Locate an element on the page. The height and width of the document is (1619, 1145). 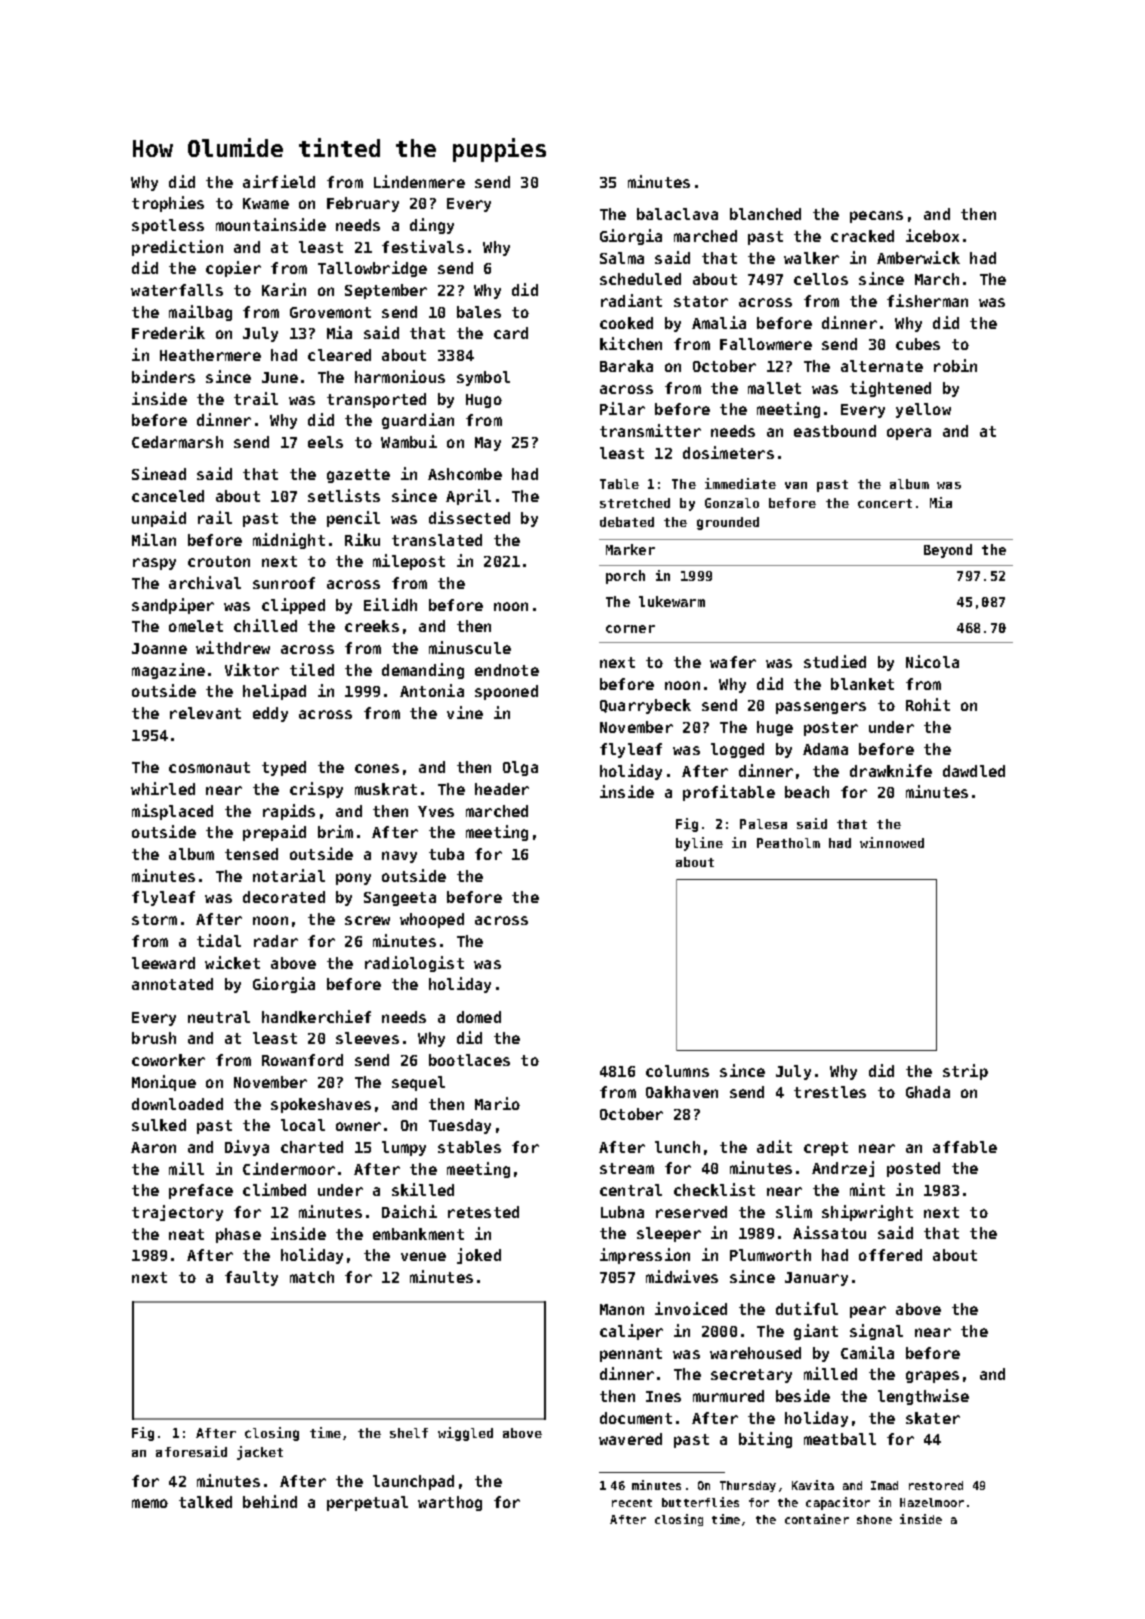
faulty is located at coordinates (251, 1278).
